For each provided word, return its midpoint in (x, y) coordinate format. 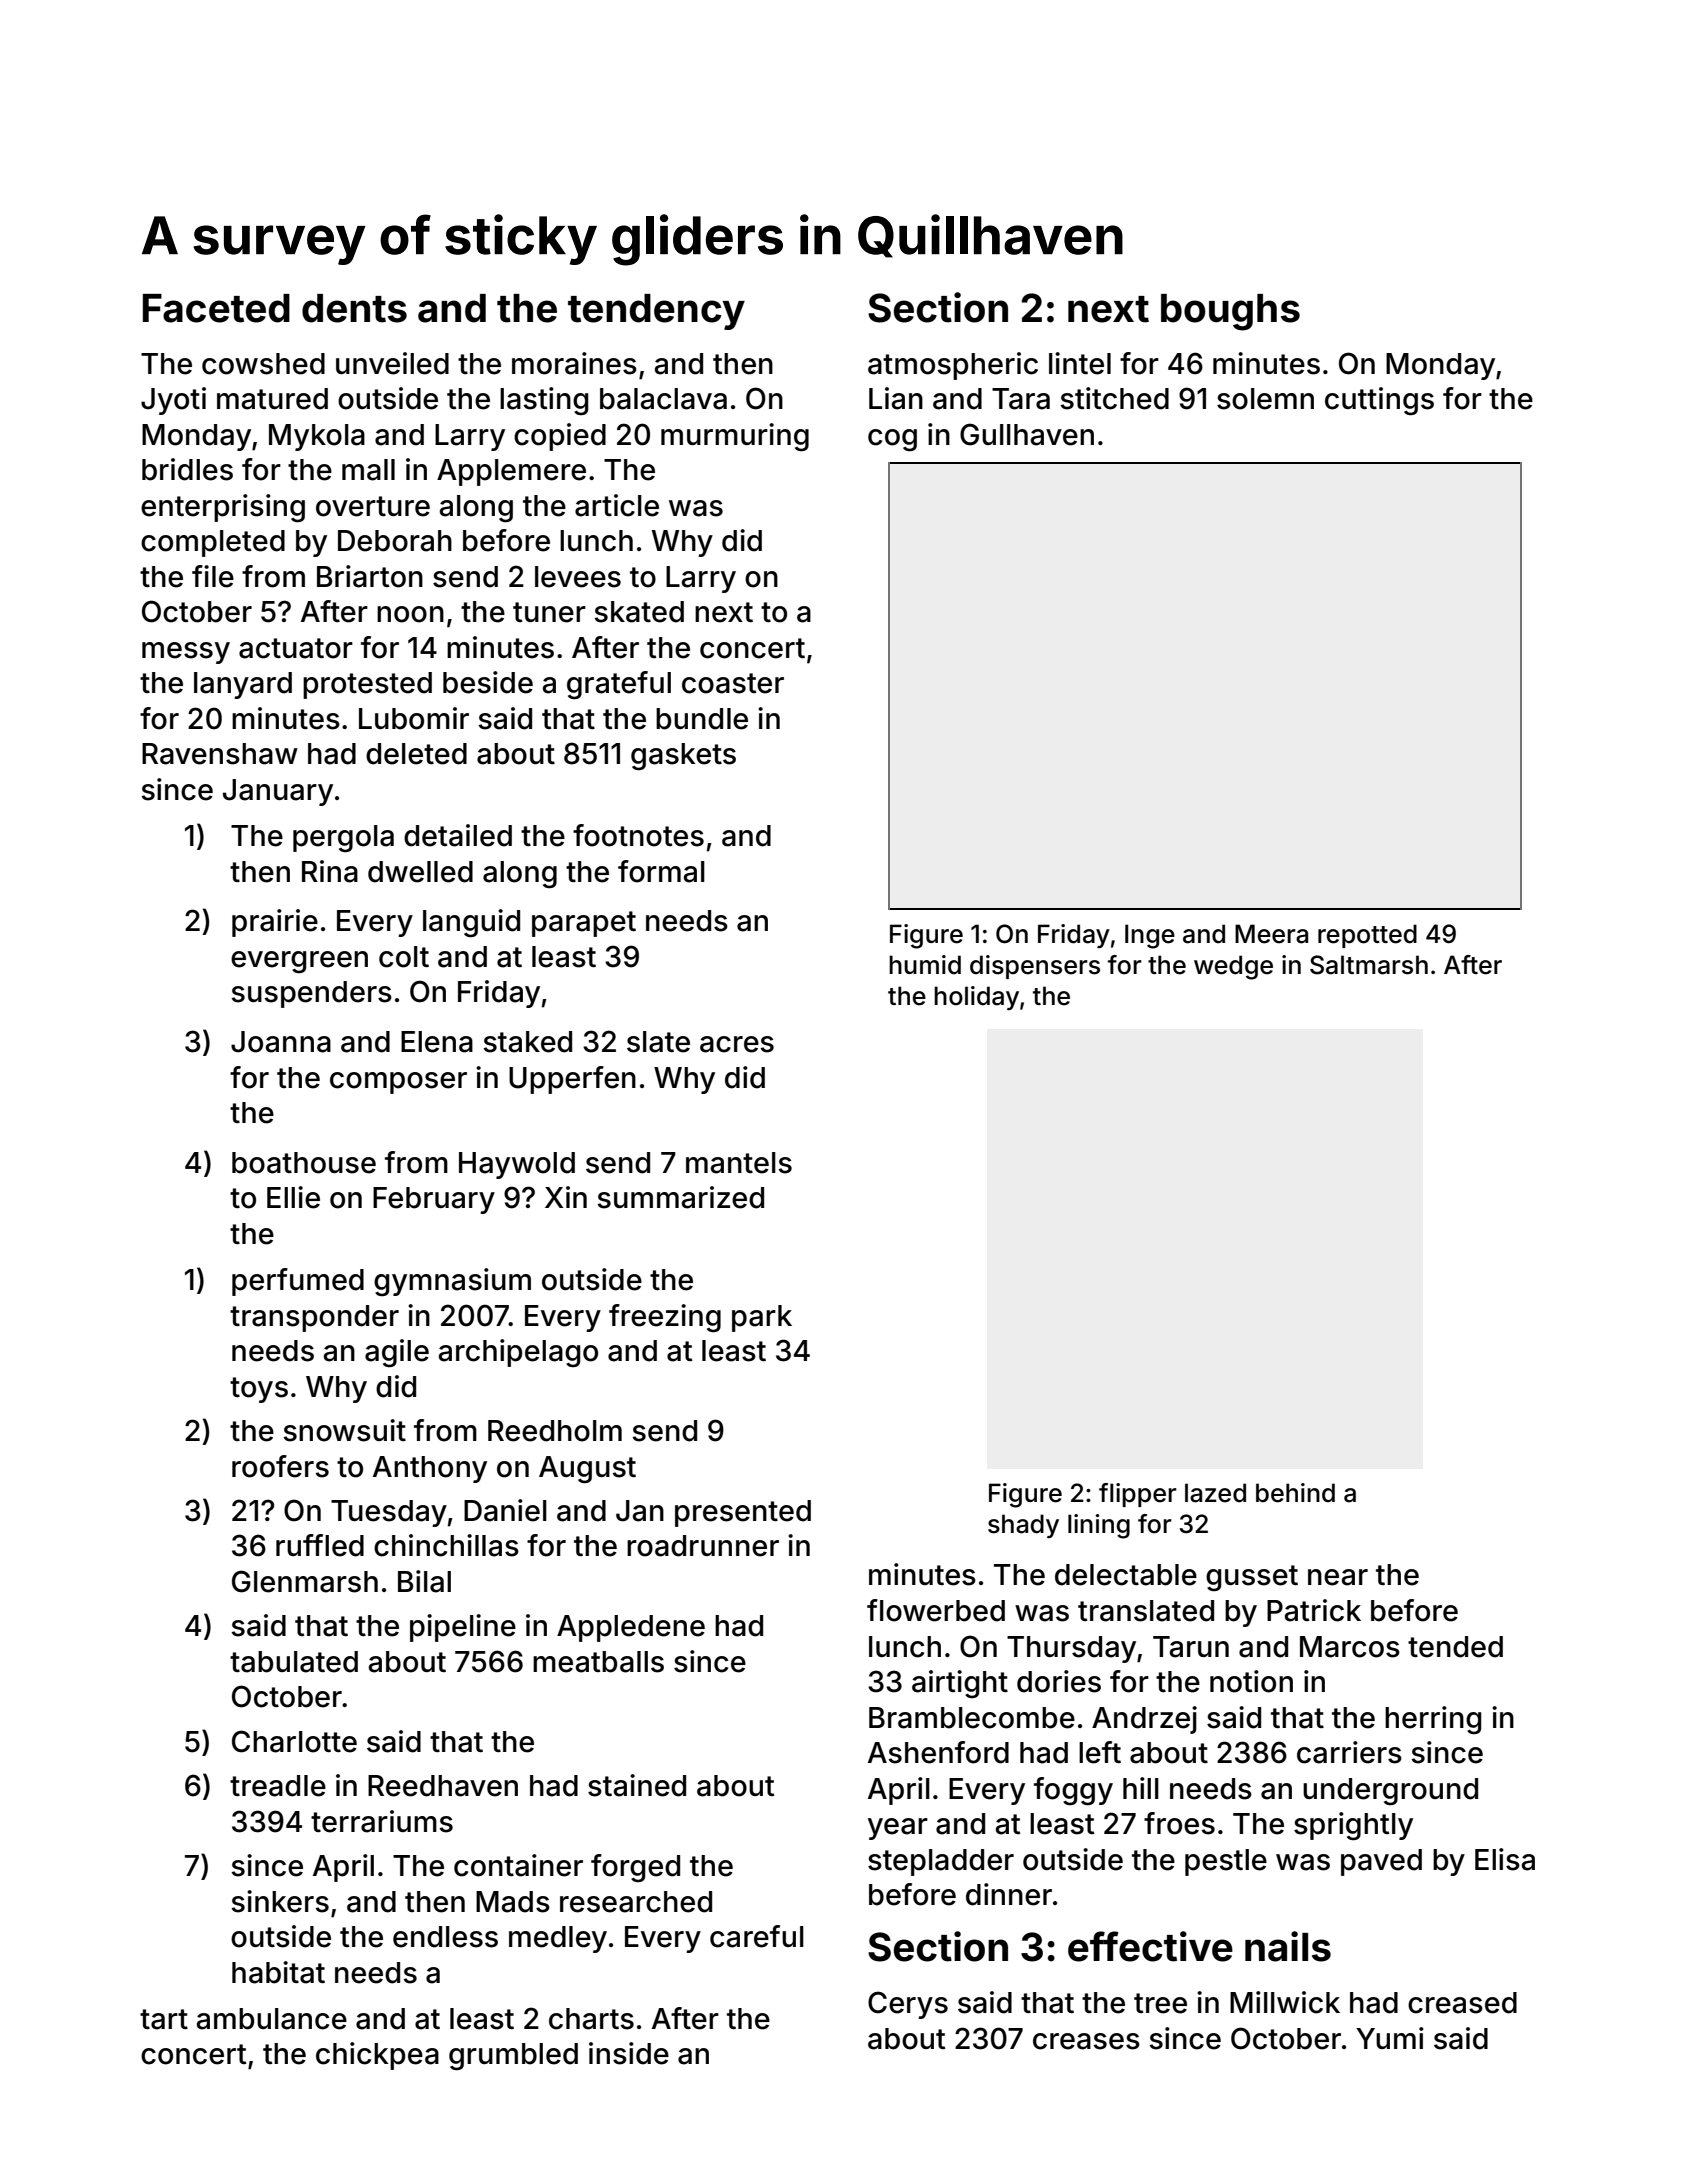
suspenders (311, 994)
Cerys (908, 2005)
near (1338, 1577)
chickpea (377, 2056)
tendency (656, 312)
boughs (1230, 312)
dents (354, 308)
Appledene (631, 1628)
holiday (976, 998)
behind (1295, 1493)
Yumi (1390, 2038)
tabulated (294, 1662)
